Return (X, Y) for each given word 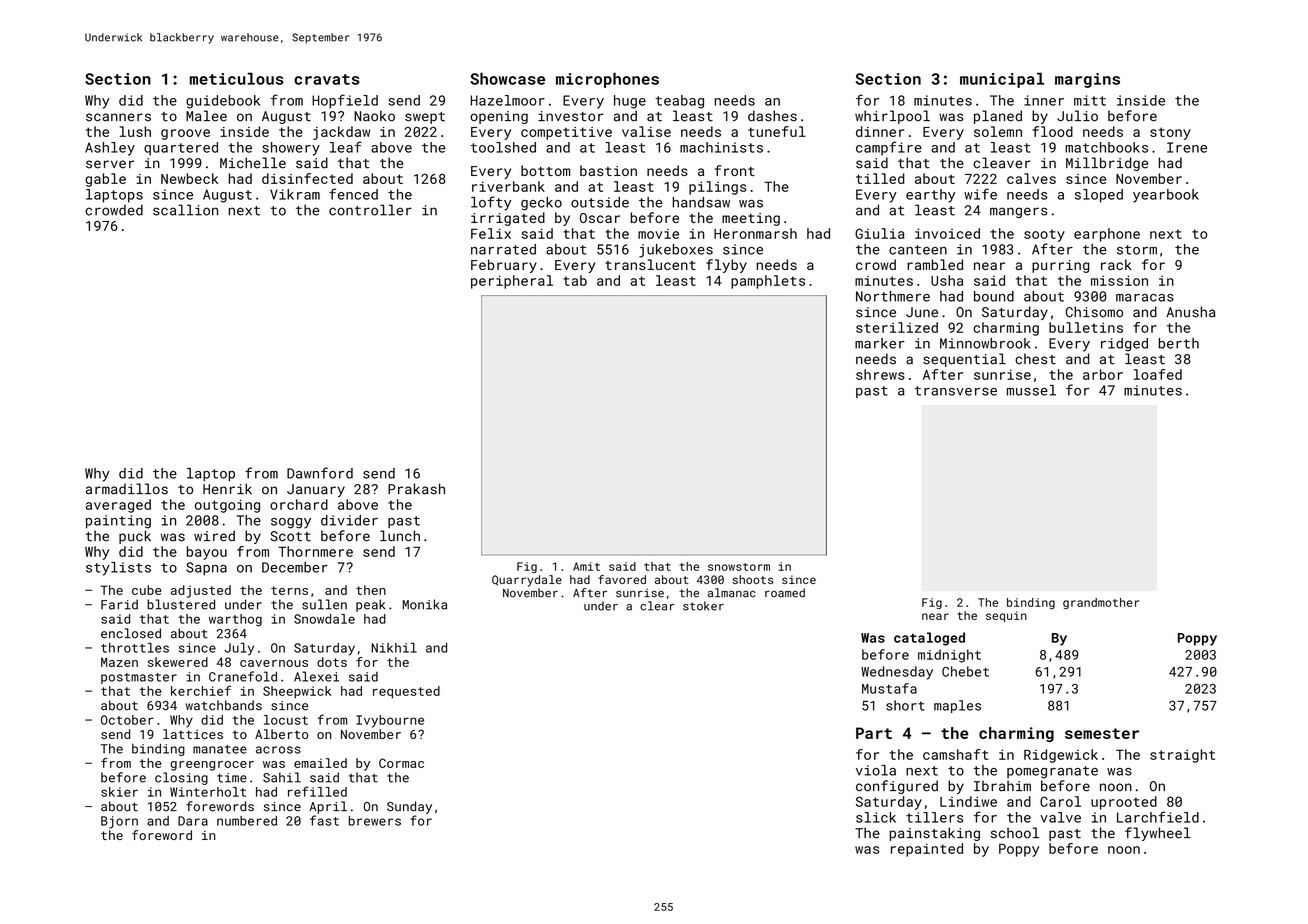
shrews (880, 374)
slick (876, 817)
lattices (193, 734)
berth (1179, 343)
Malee (206, 116)
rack (1116, 264)
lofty (491, 203)
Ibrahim (1002, 786)
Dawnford (320, 473)
